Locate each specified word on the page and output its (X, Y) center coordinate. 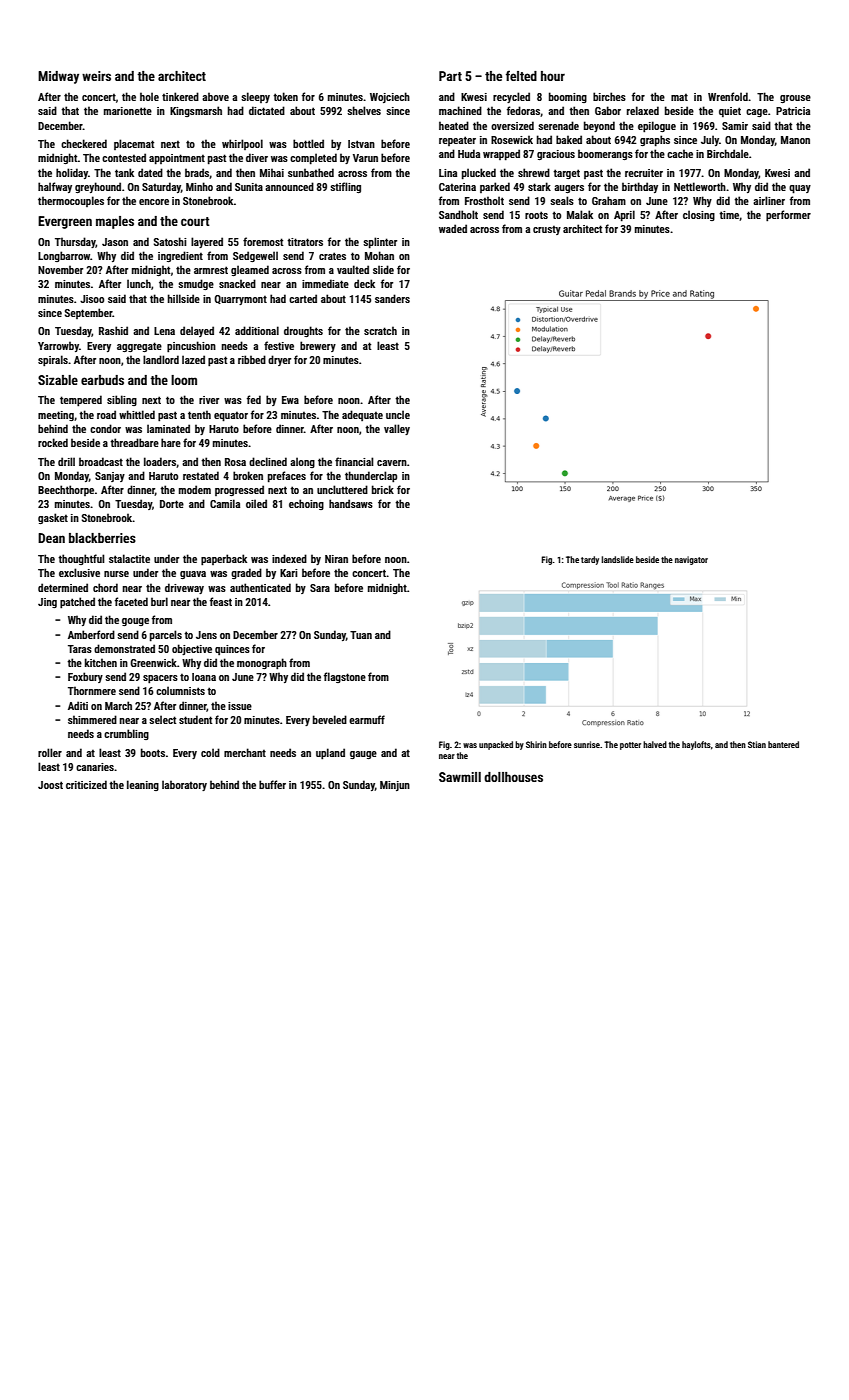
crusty (547, 230)
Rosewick (512, 139)
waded (453, 228)
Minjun (395, 786)
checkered (84, 143)
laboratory (184, 785)
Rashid (113, 330)
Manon (795, 140)
